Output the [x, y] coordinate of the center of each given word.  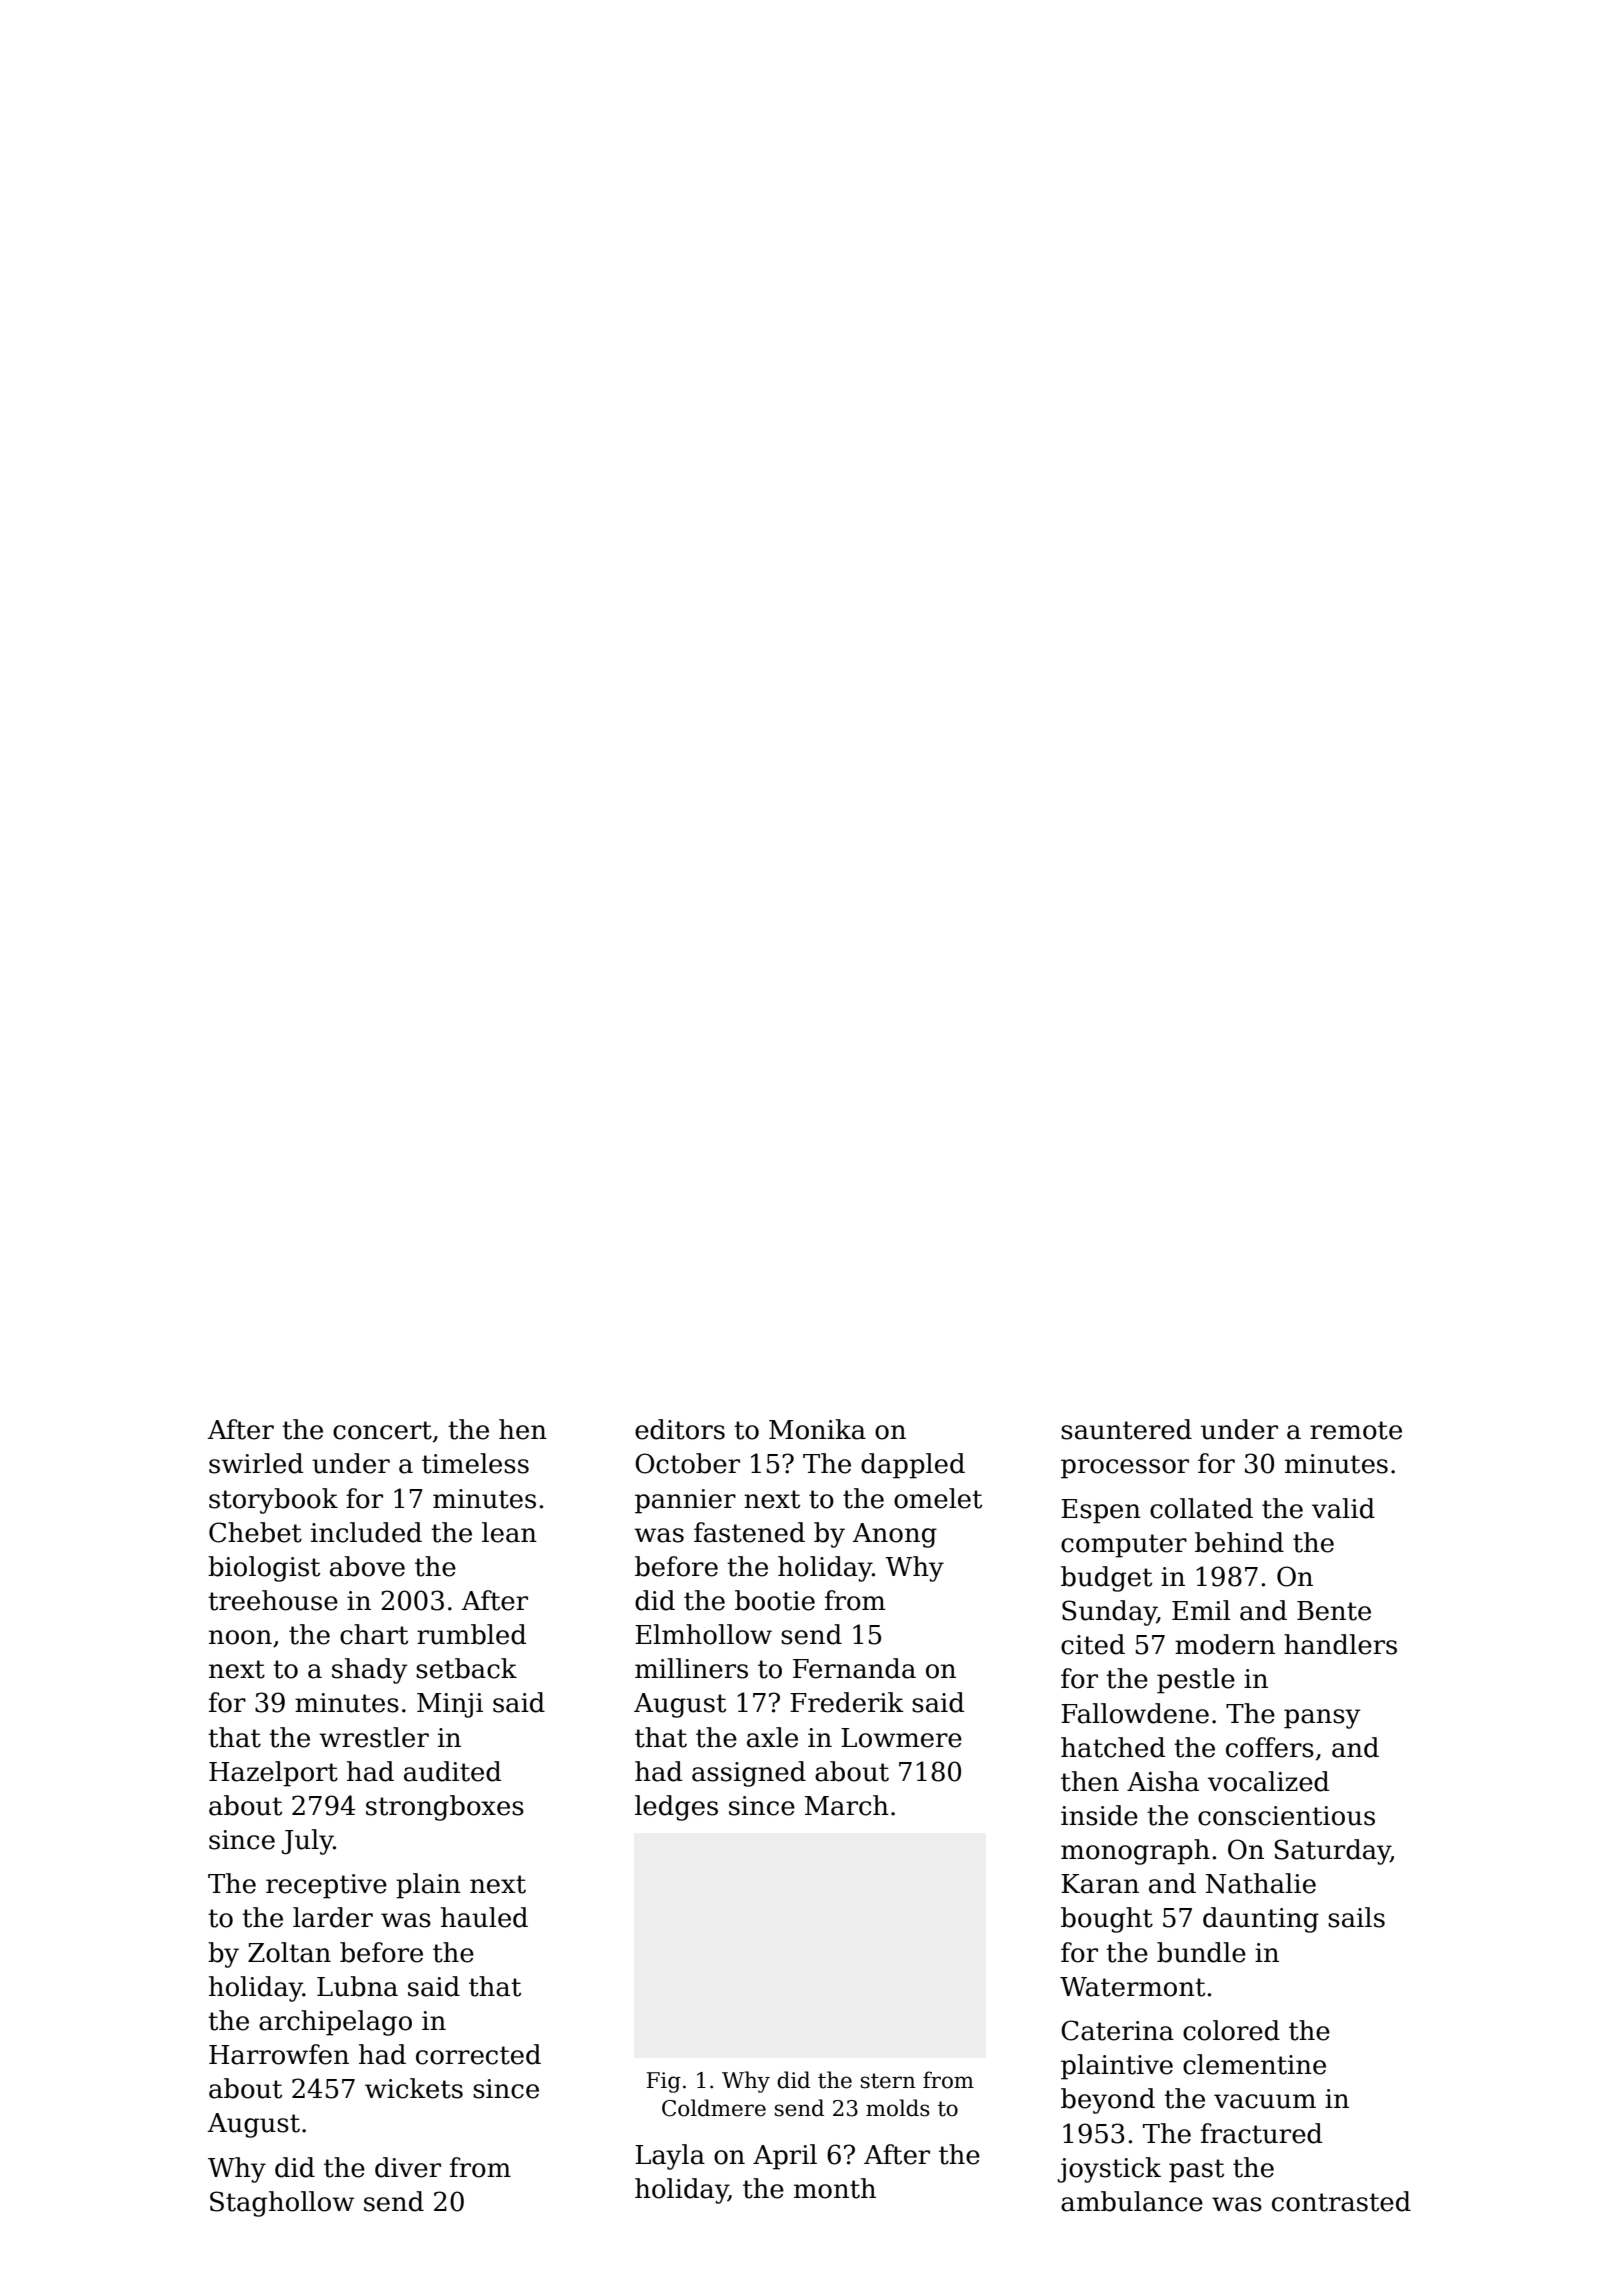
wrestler [374, 1737]
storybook [273, 1501]
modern [1225, 1644]
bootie [775, 1600]
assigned [749, 1774]
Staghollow [282, 2204]
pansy [1322, 1719]
